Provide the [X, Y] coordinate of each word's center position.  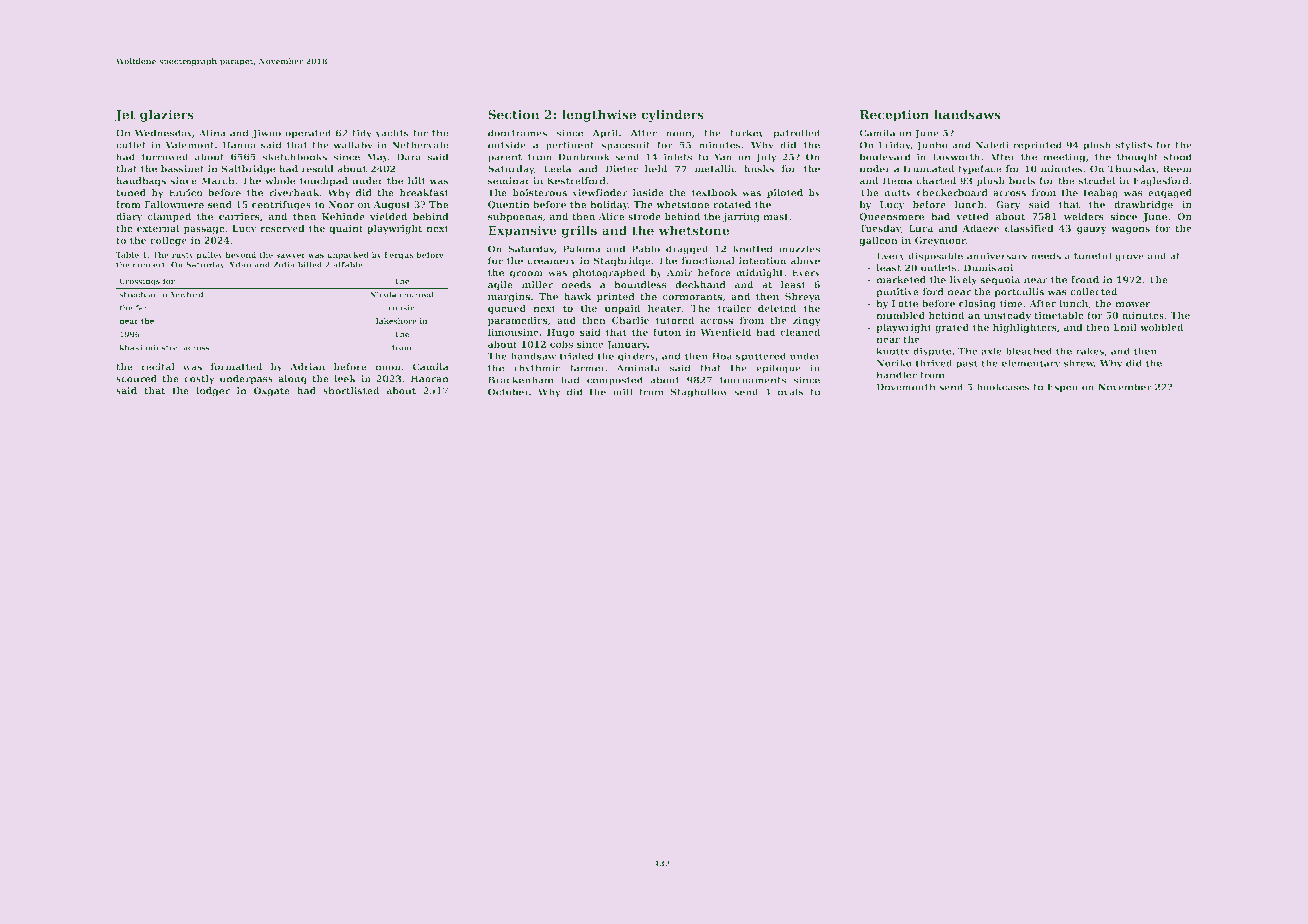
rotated [732, 204]
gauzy [1092, 230]
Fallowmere [174, 204]
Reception [894, 115]
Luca [921, 228]
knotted [753, 249]
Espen [1062, 388]
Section [514, 114]
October [508, 392]
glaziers [167, 115]
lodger [213, 391]
